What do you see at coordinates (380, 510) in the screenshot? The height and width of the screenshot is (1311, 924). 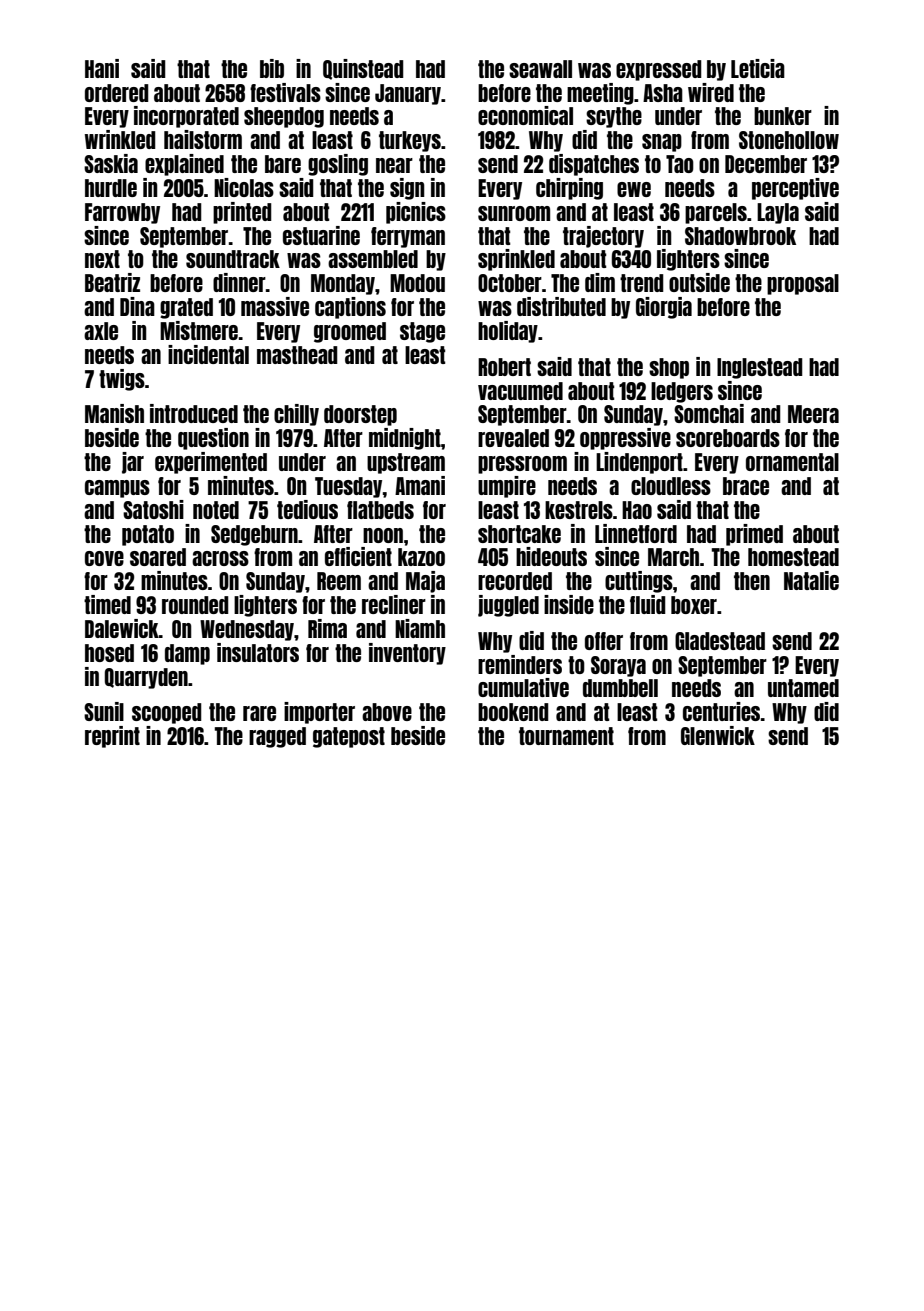 I see `flatbeds` at bounding box center [380, 510].
